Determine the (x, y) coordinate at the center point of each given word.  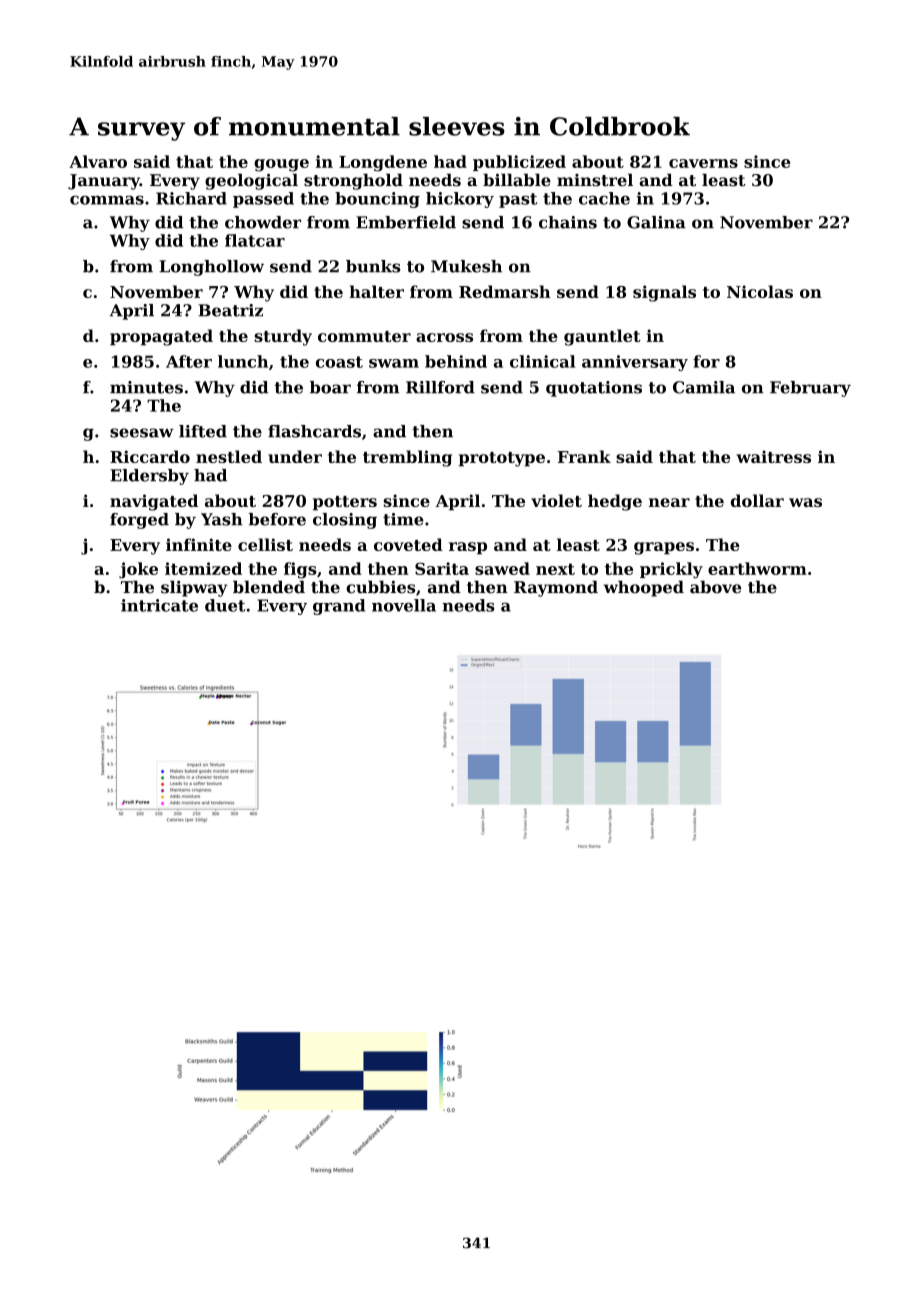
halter (376, 291)
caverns (703, 163)
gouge (281, 165)
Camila (704, 387)
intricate (159, 605)
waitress (773, 456)
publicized (519, 163)
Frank (584, 456)
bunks (373, 266)
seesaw (142, 433)
